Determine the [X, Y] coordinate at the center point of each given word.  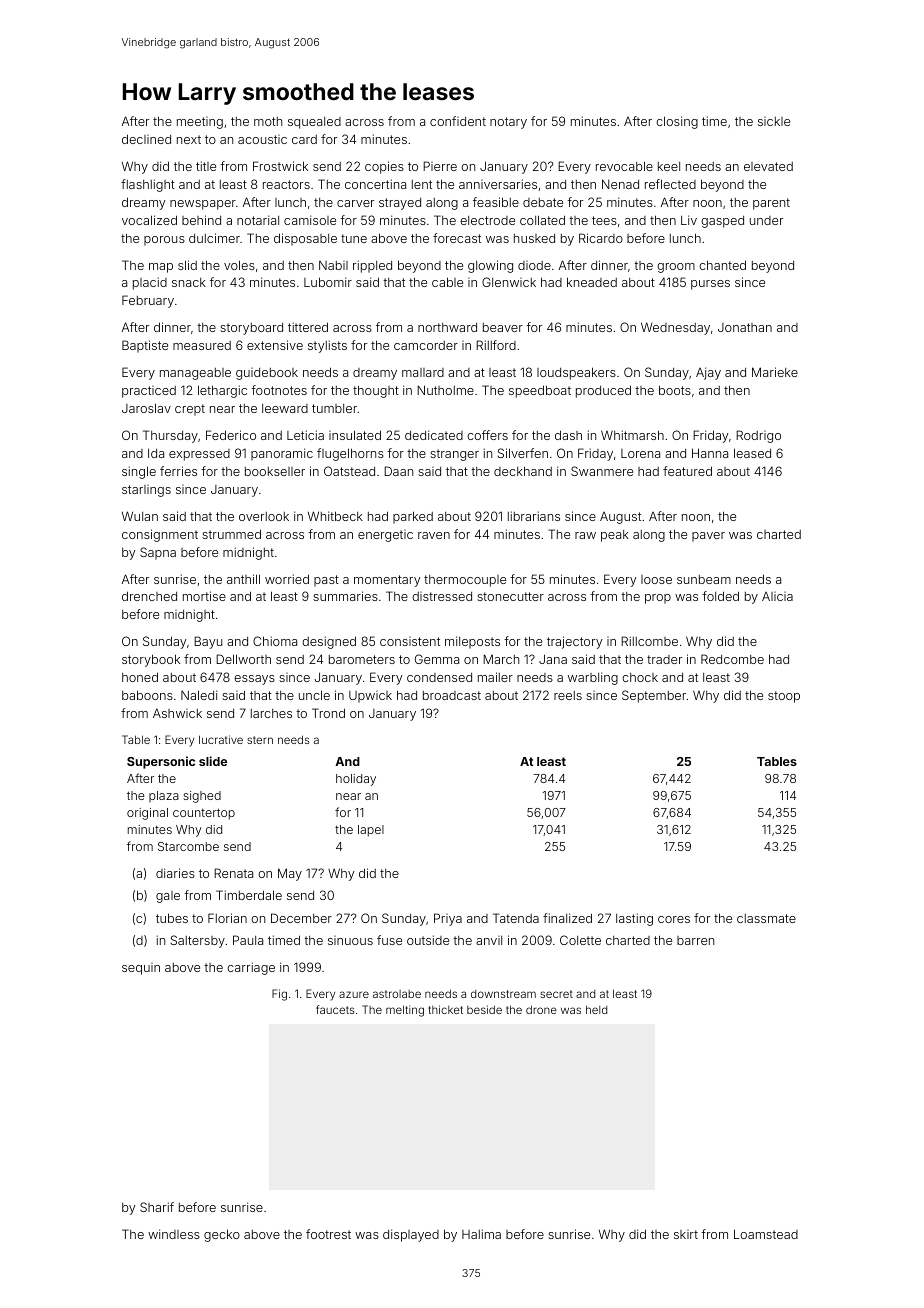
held [596, 1009]
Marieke [775, 372]
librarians [534, 516]
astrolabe [397, 994]
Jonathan [745, 327]
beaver [503, 327]
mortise [204, 596]
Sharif [157, 1207]
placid [150, 283]
